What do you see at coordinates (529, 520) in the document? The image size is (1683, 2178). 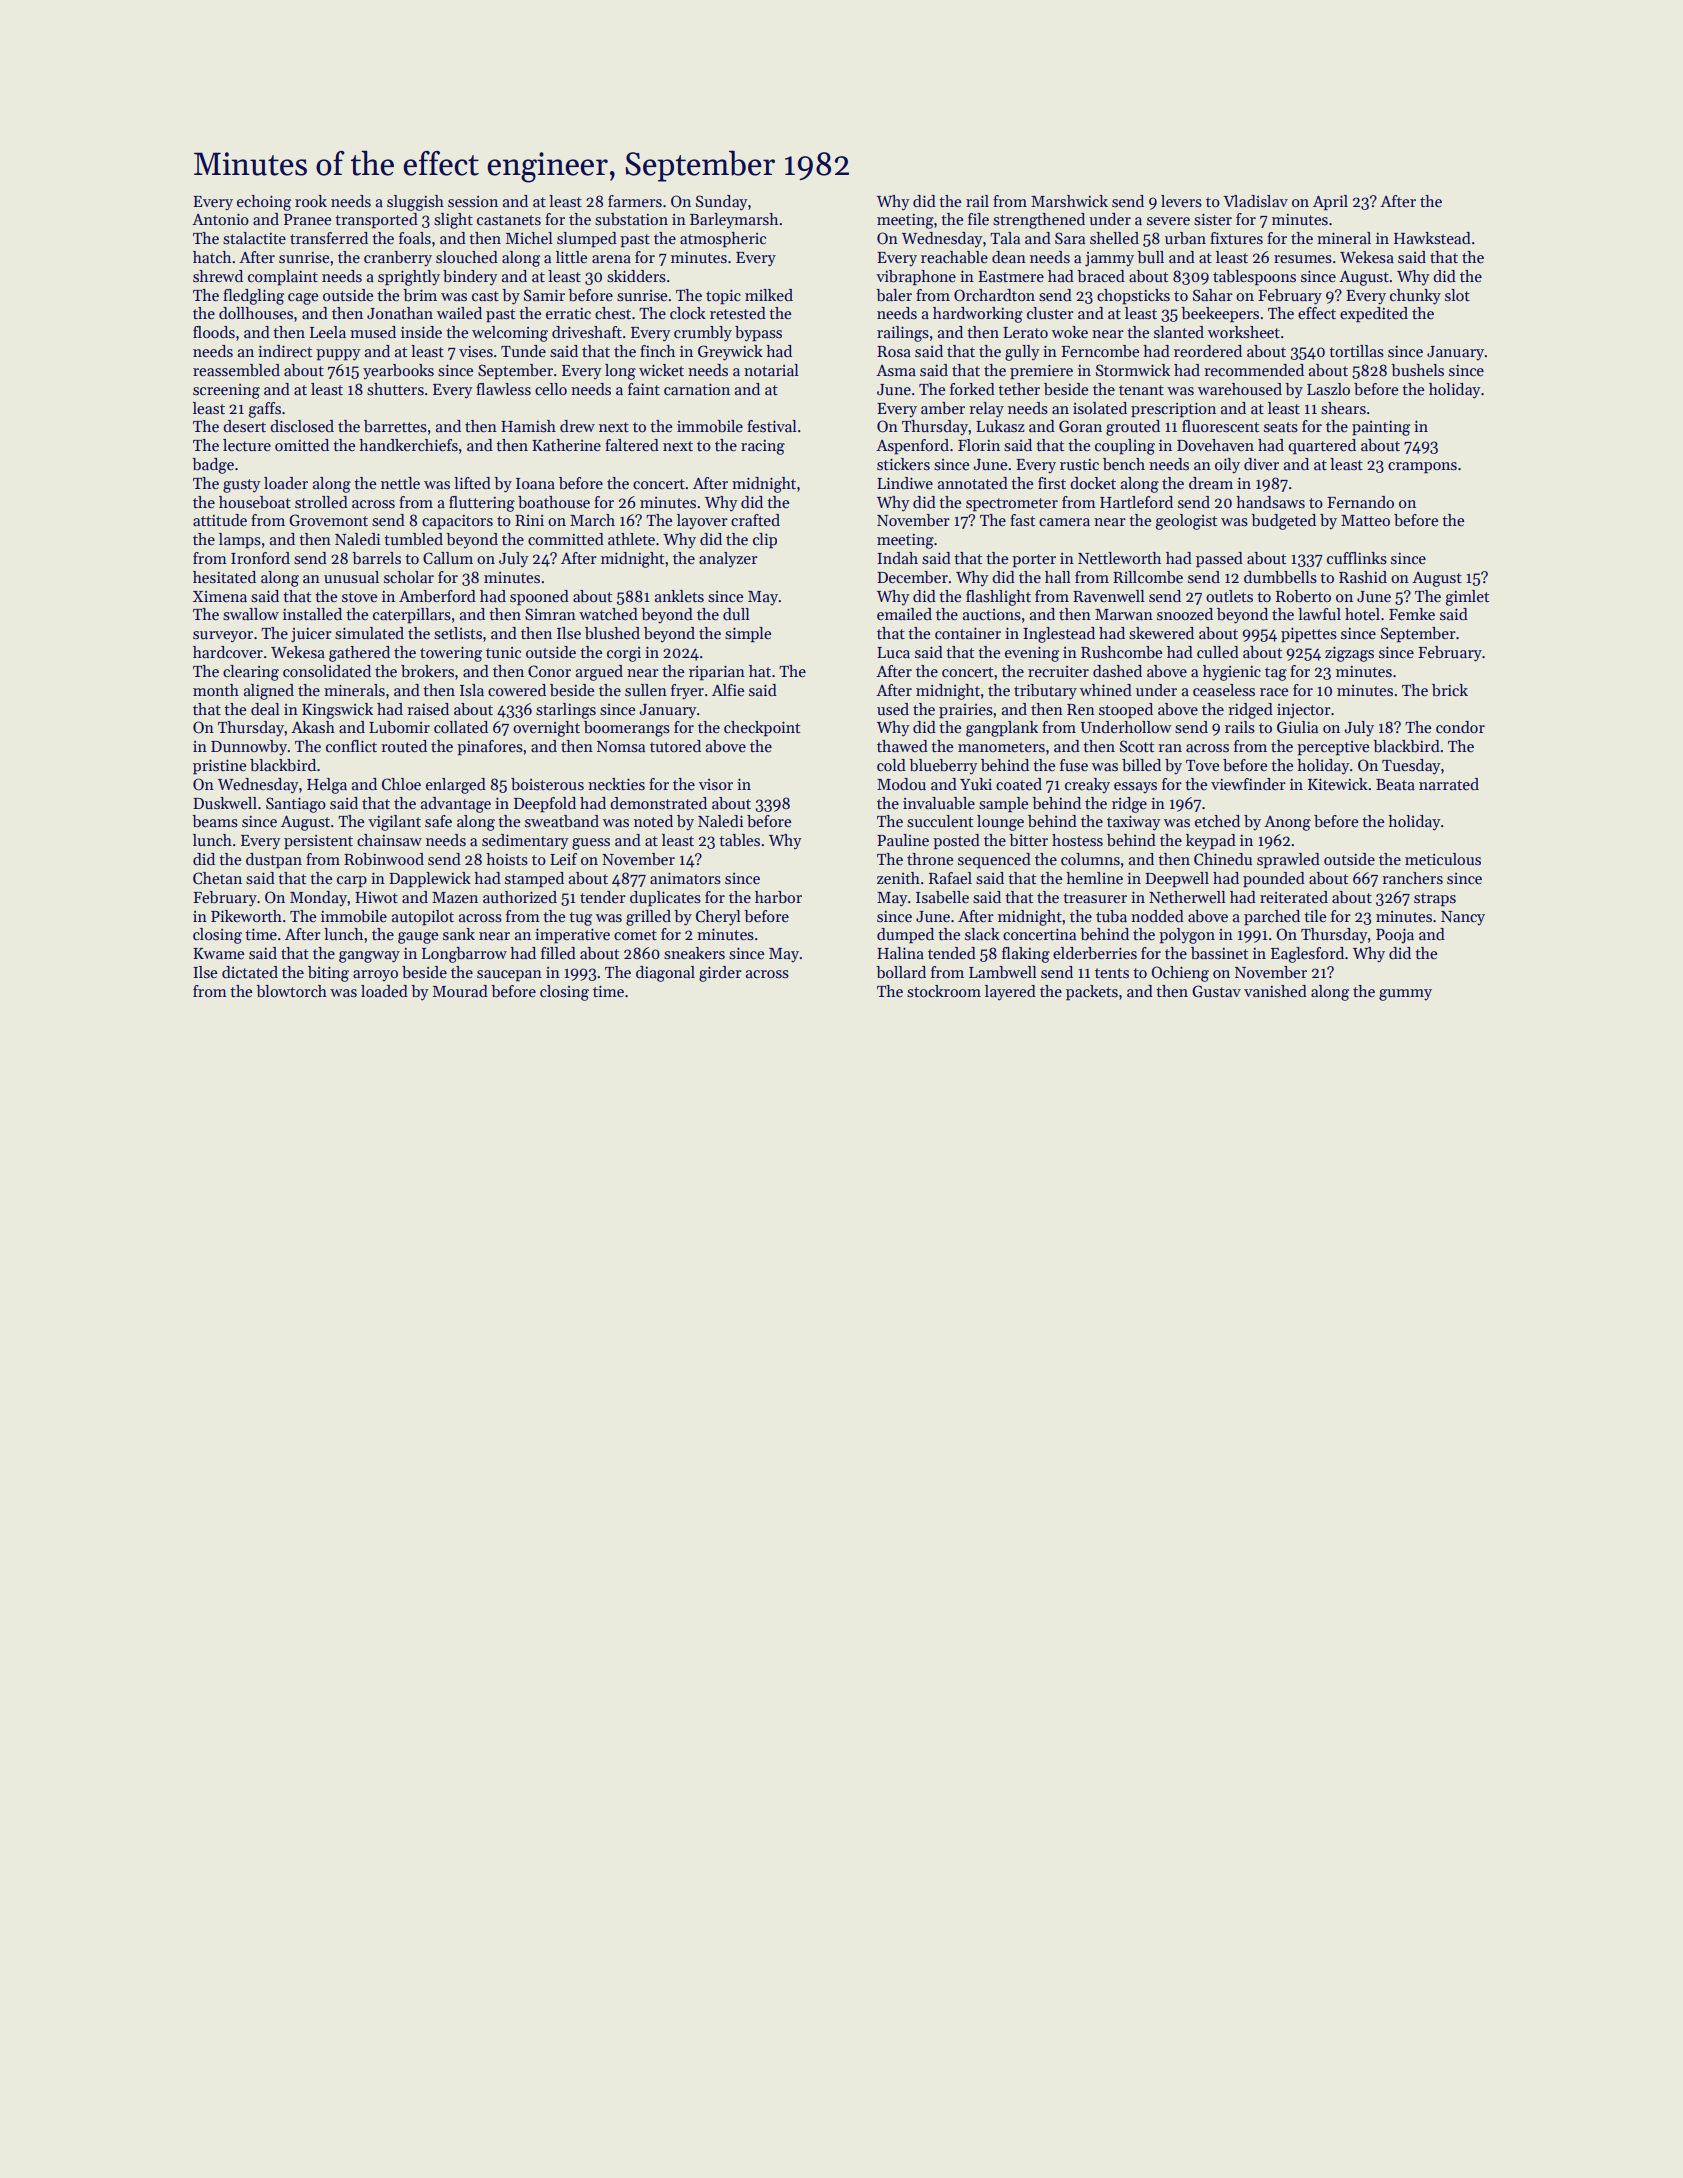 I see `Rini` at bounding box center [529, 520].
